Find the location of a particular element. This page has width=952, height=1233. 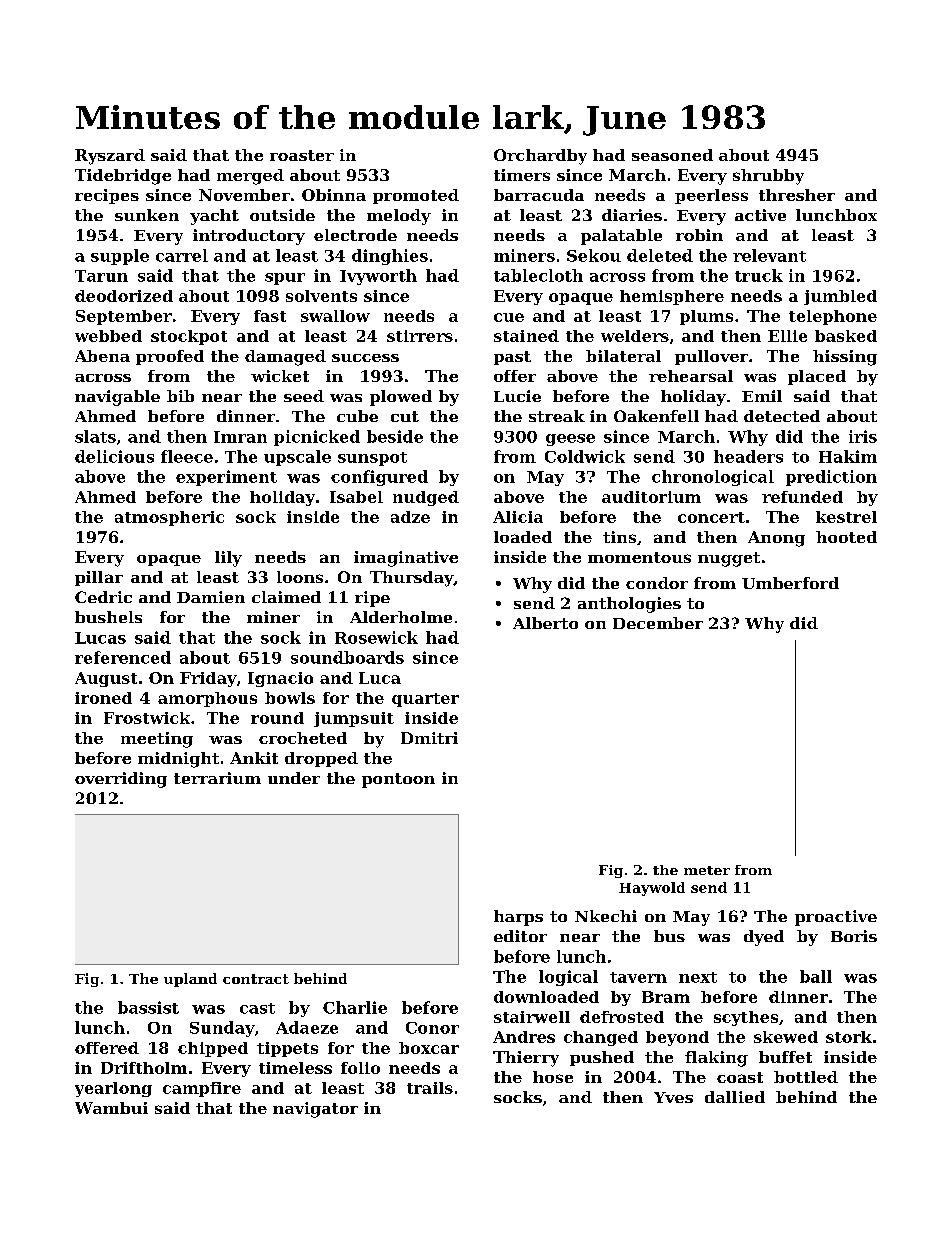

seasoned is located at coordinates (672, 155).
